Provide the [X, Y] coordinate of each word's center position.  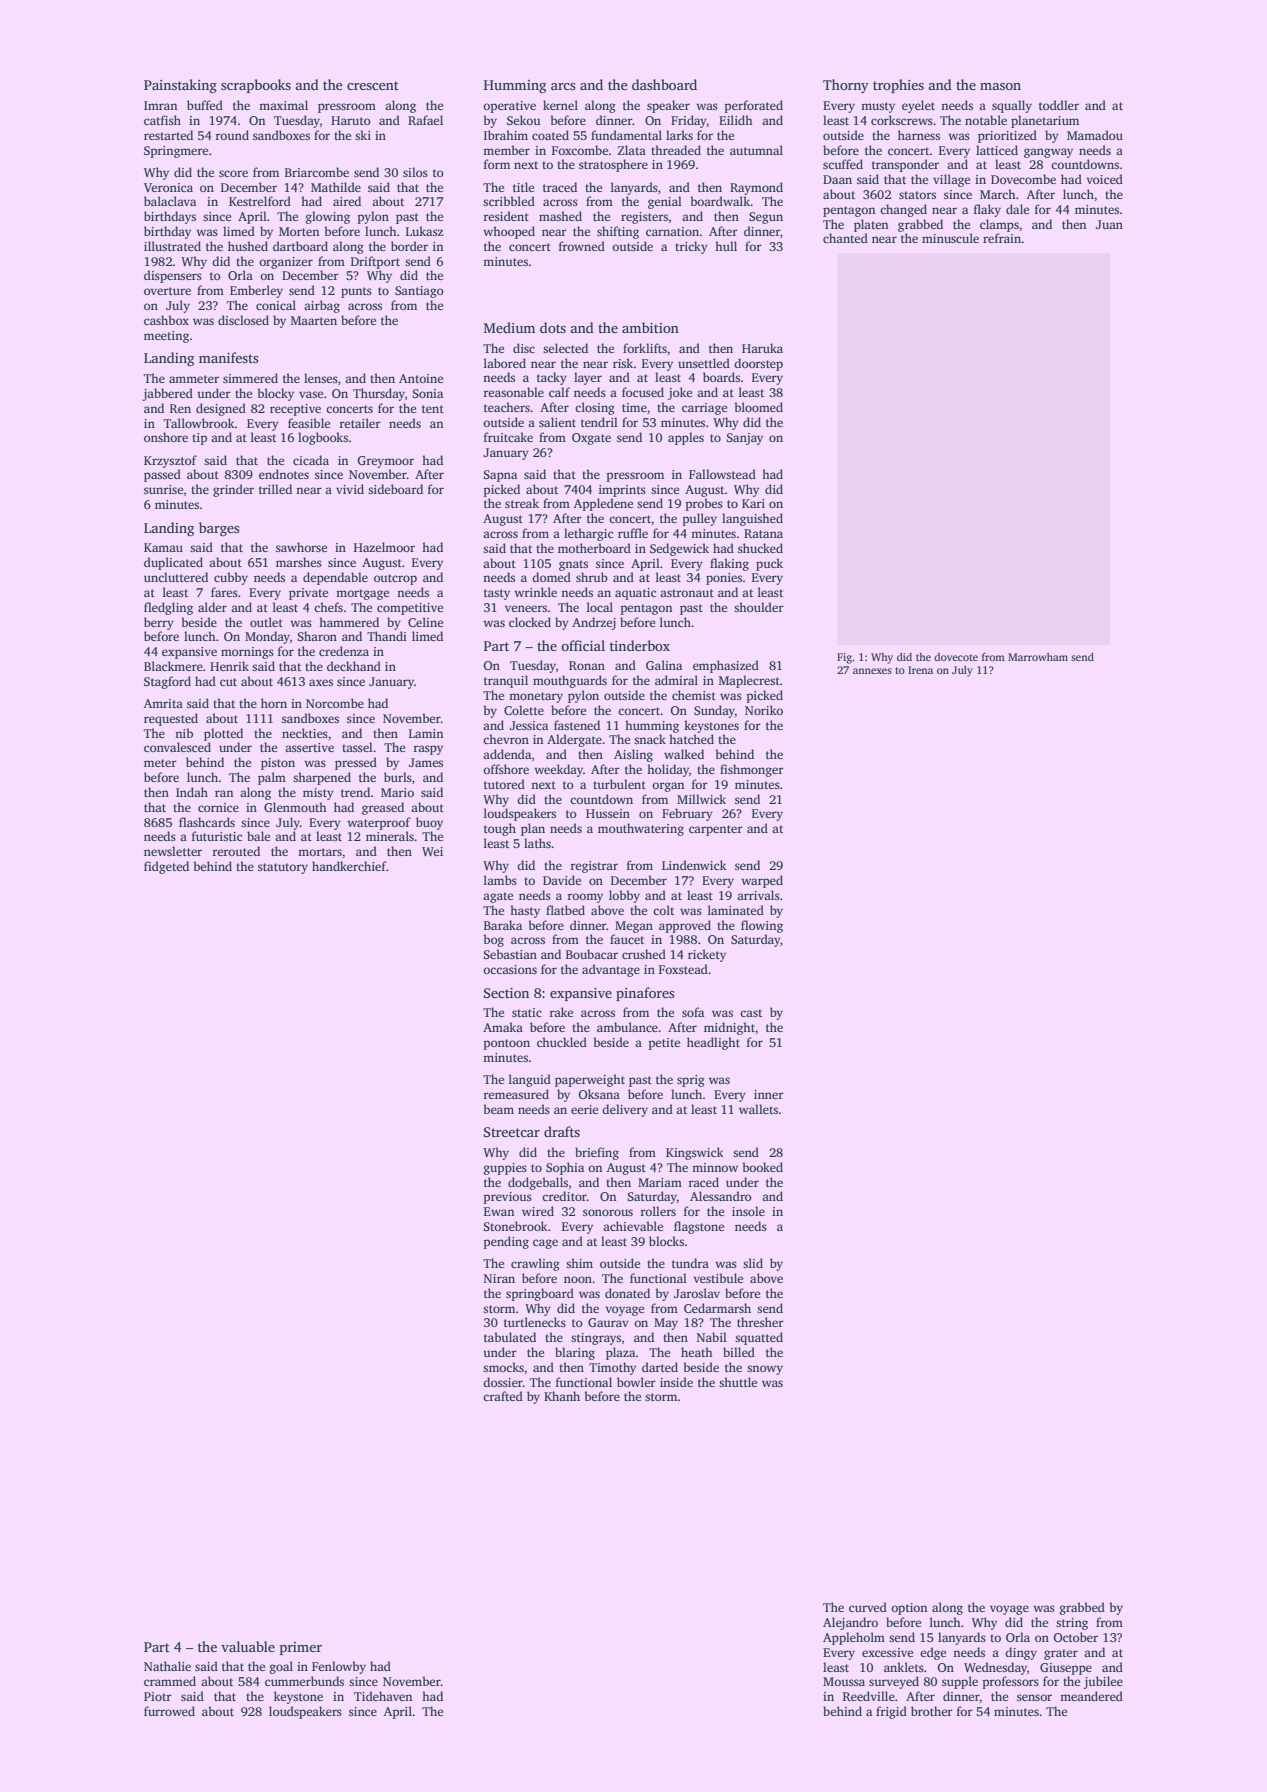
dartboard [300, 246]
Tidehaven [383, 1696]
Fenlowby [339, 1667]
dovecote [956, 657]
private [308, 594]
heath [697, 1352]
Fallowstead [722, 474]
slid [753, 1263]
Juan [1109, 224]
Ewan [499, 1211]
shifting [618, 232]
